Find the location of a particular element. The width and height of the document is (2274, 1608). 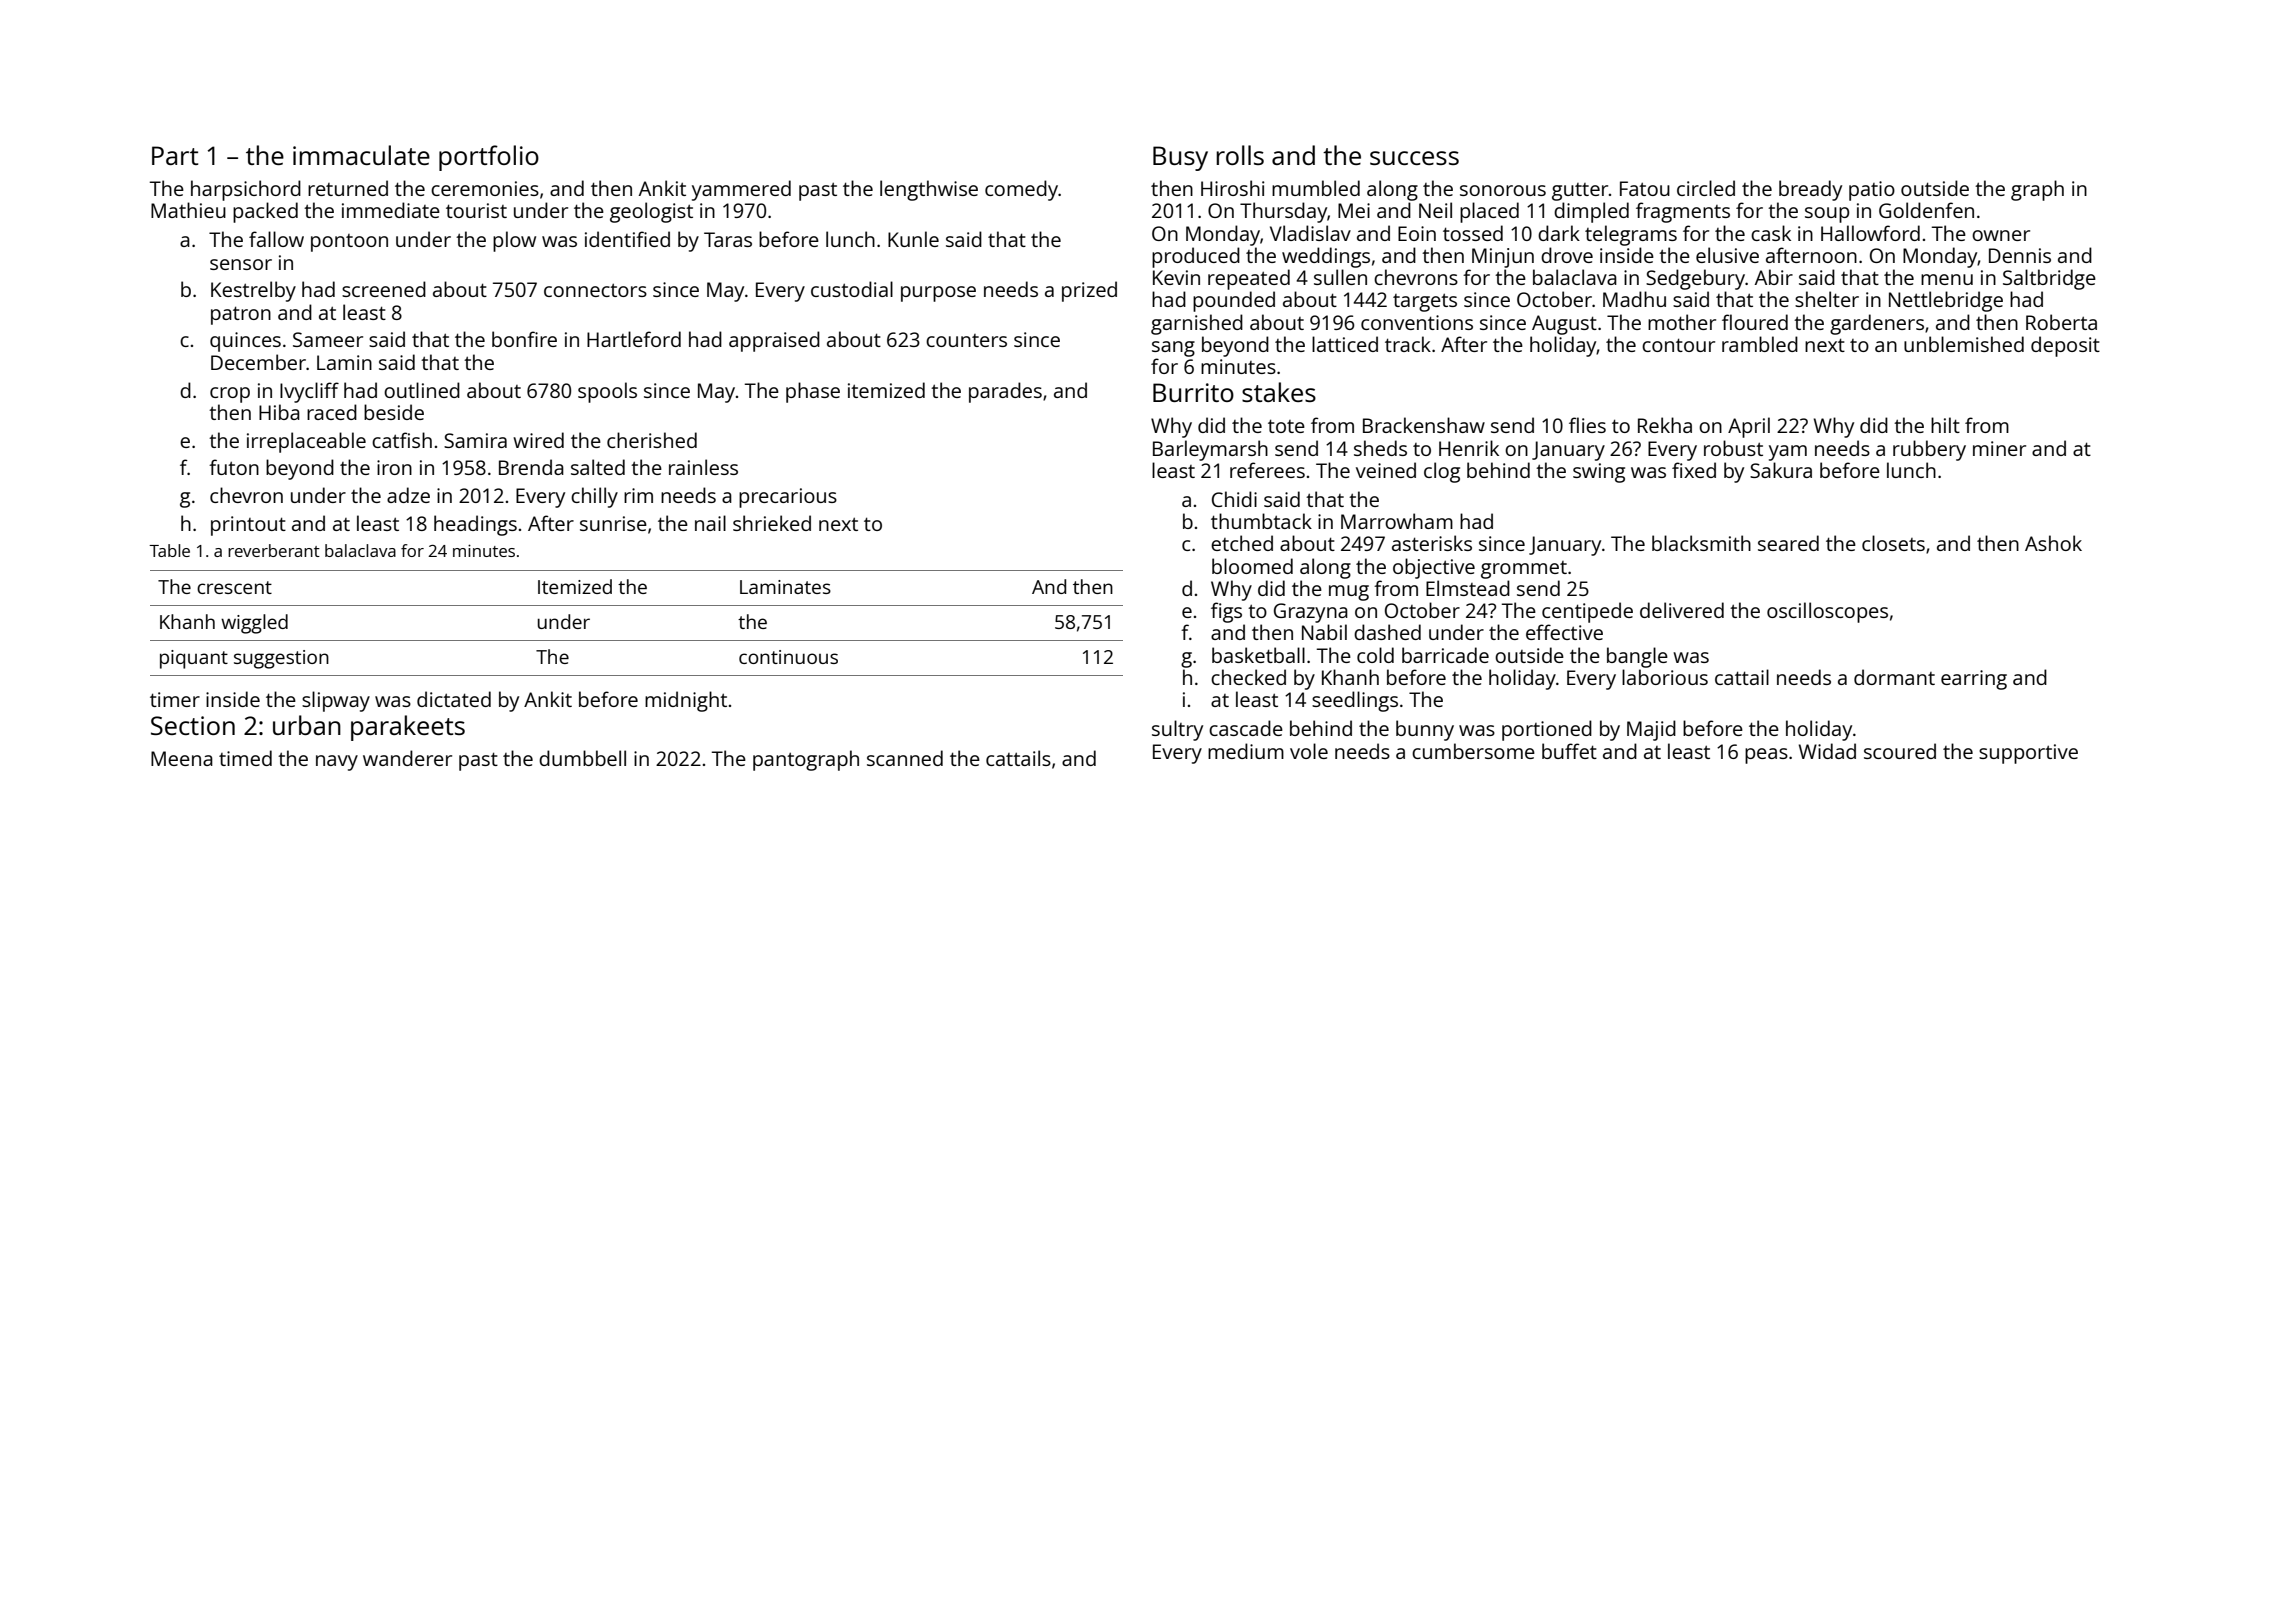

adze is located at coordinates (408, 495).
